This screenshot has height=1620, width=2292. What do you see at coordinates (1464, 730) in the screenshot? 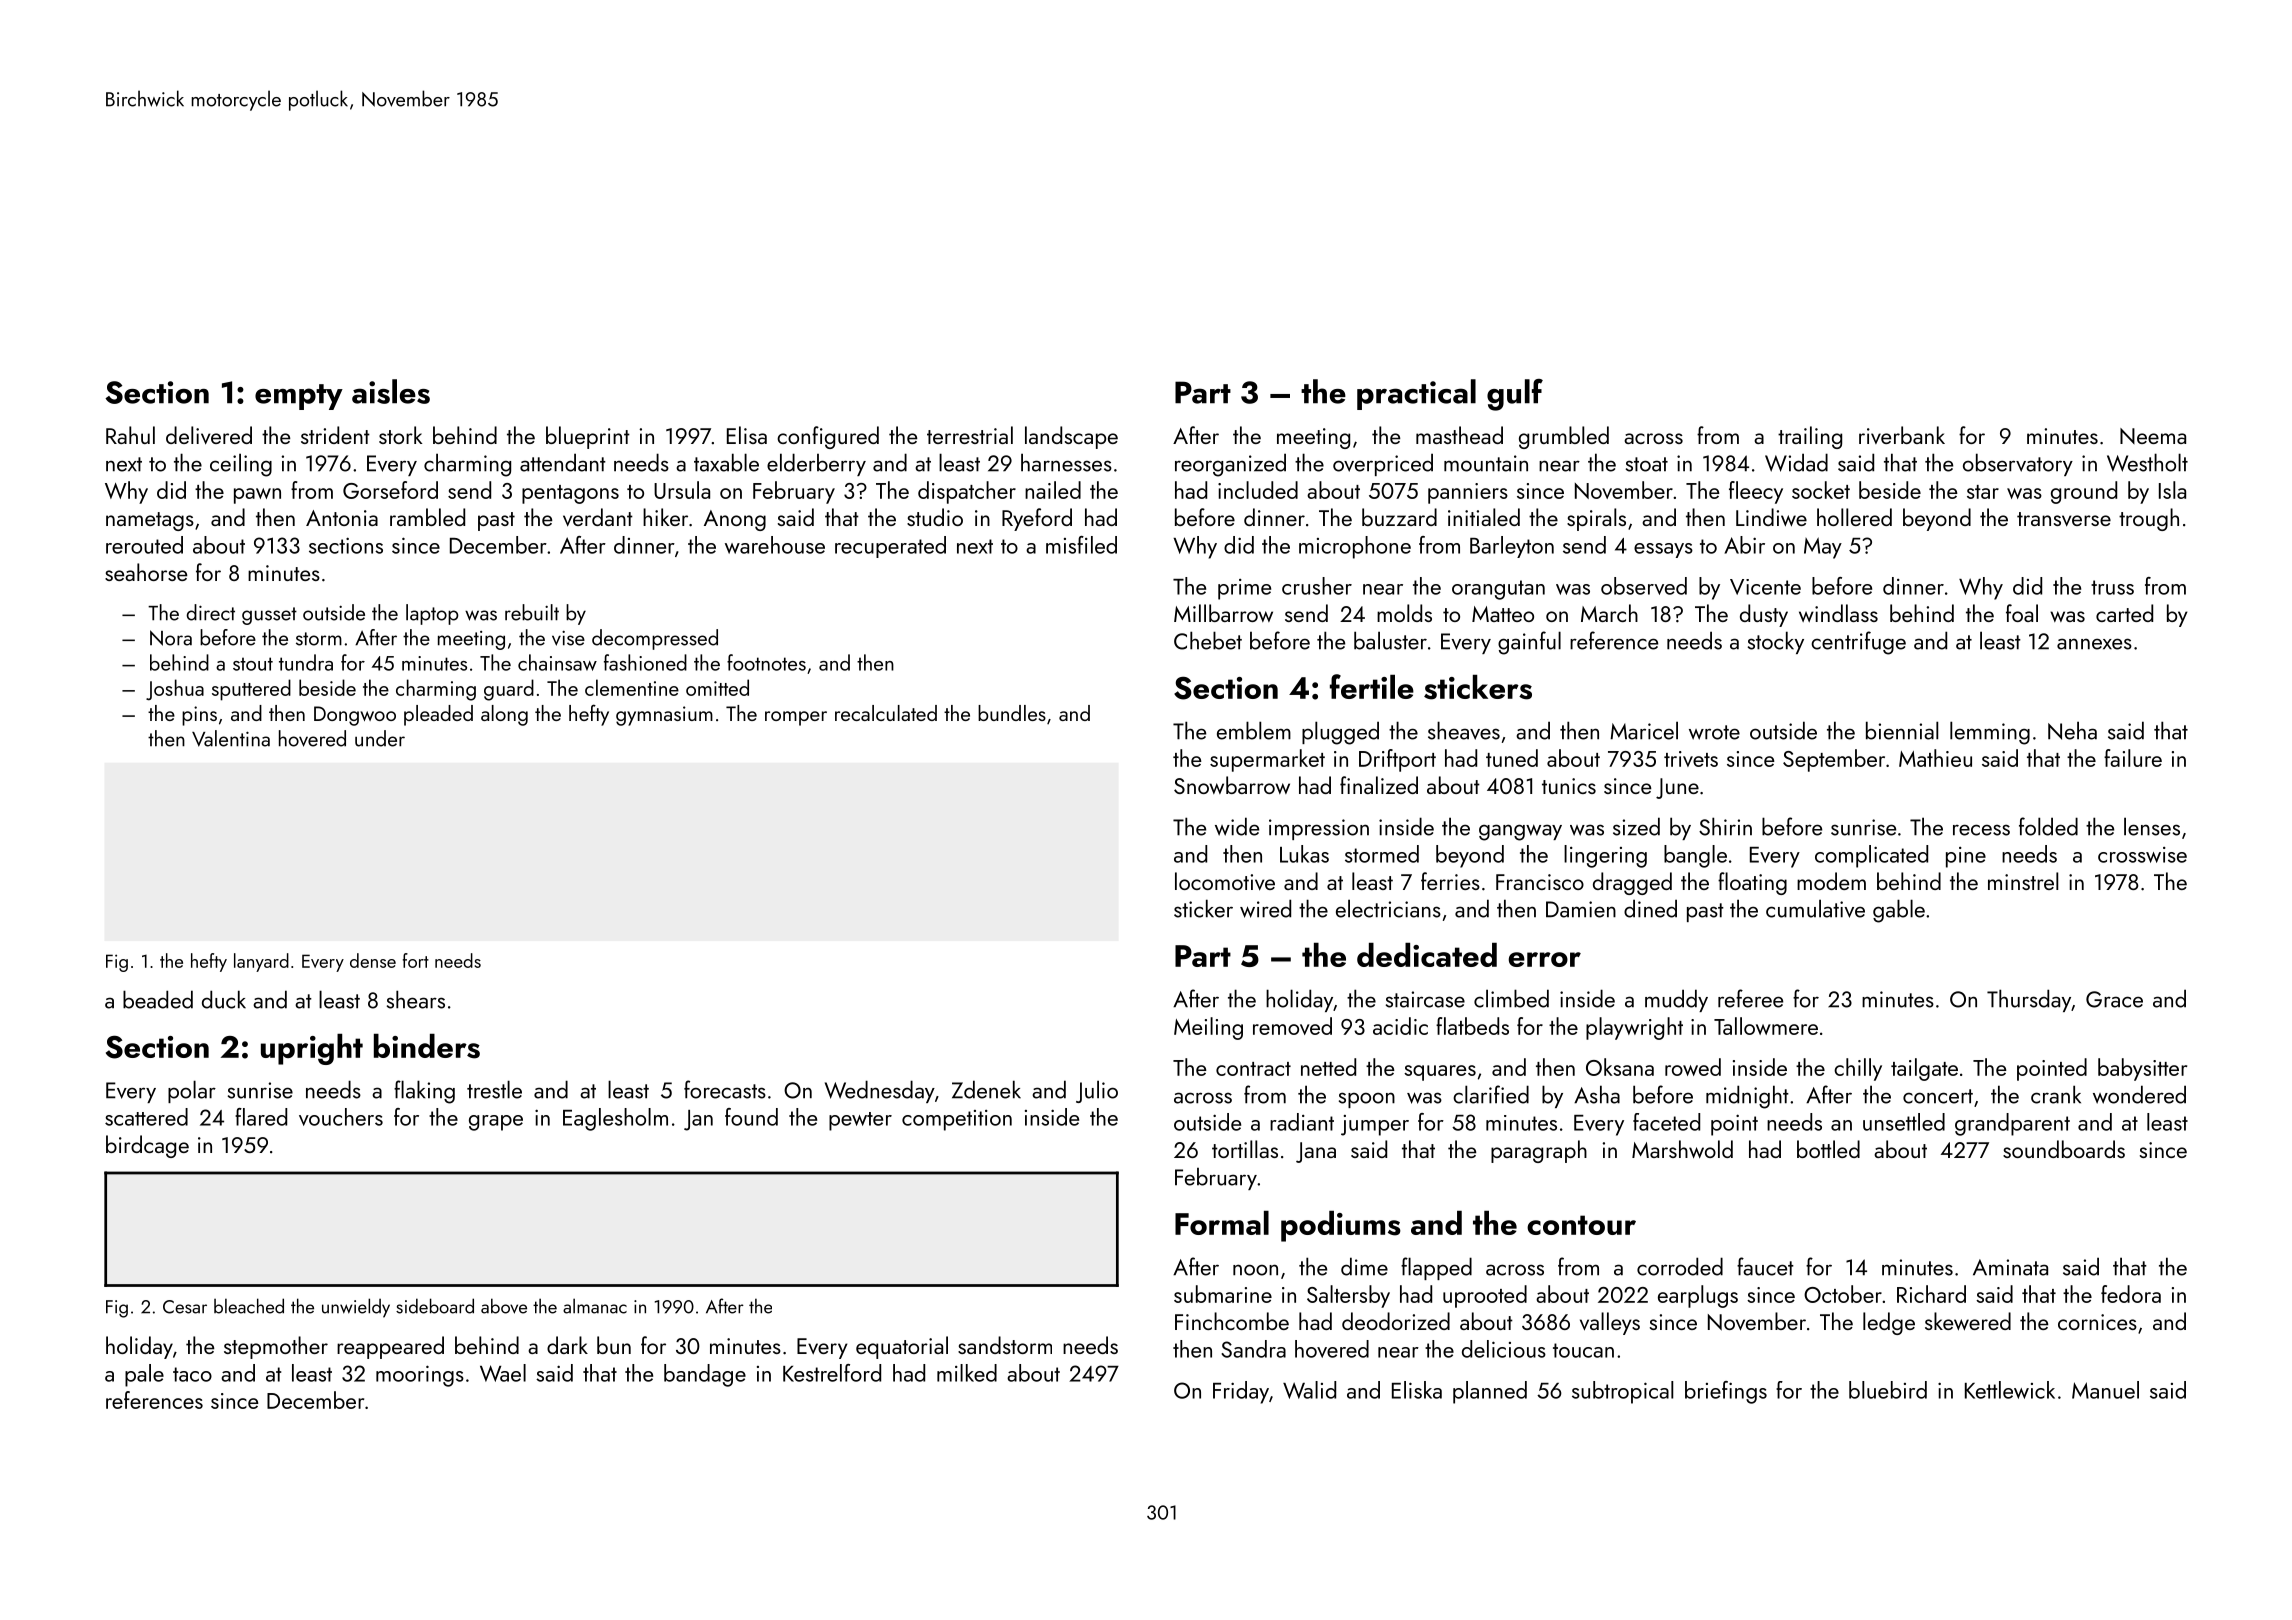
I see `sheaves` at bounding box center [1464, 730].
